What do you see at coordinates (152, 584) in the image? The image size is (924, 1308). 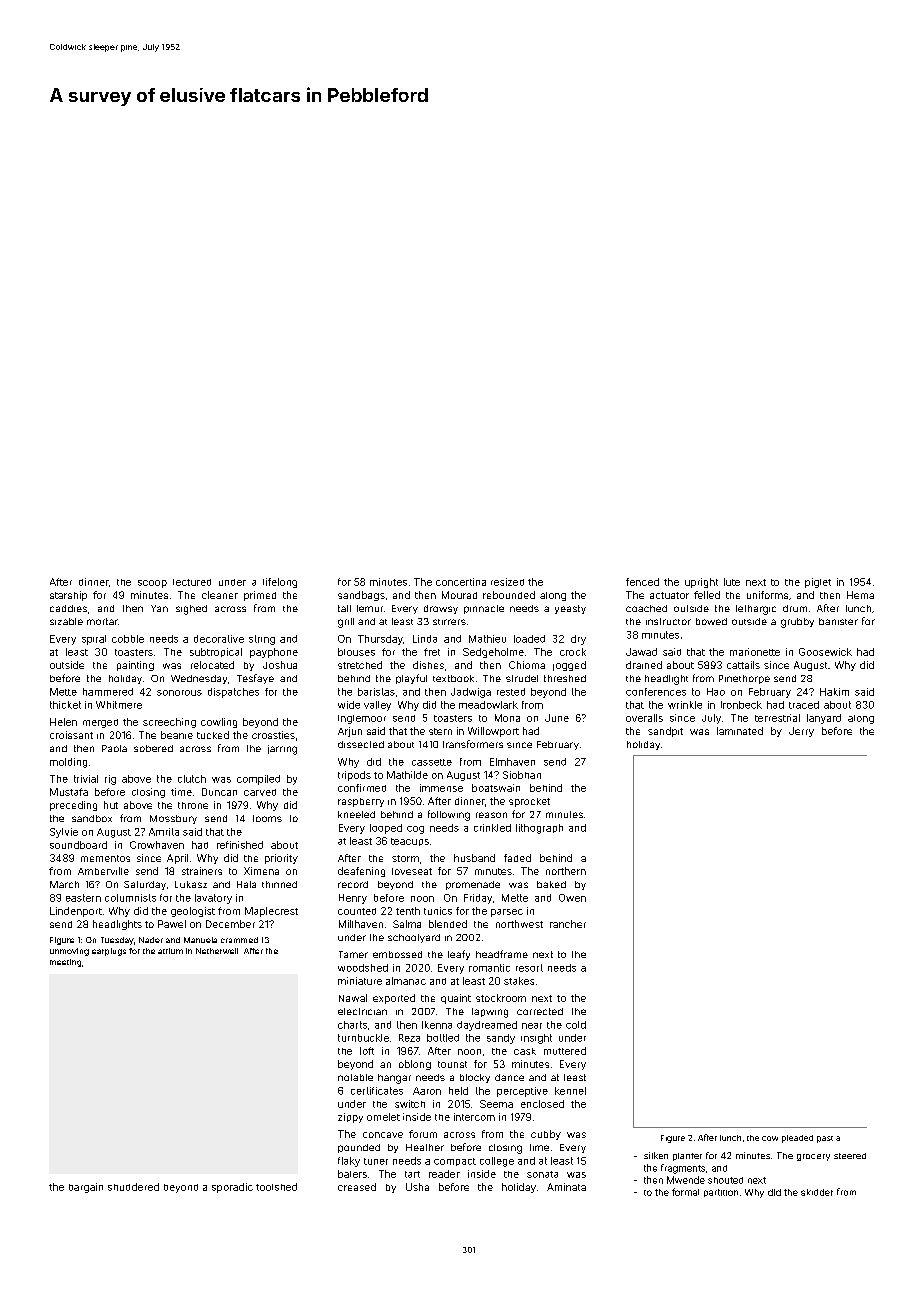 I see `scoop` at bounding box center [152, 584].
